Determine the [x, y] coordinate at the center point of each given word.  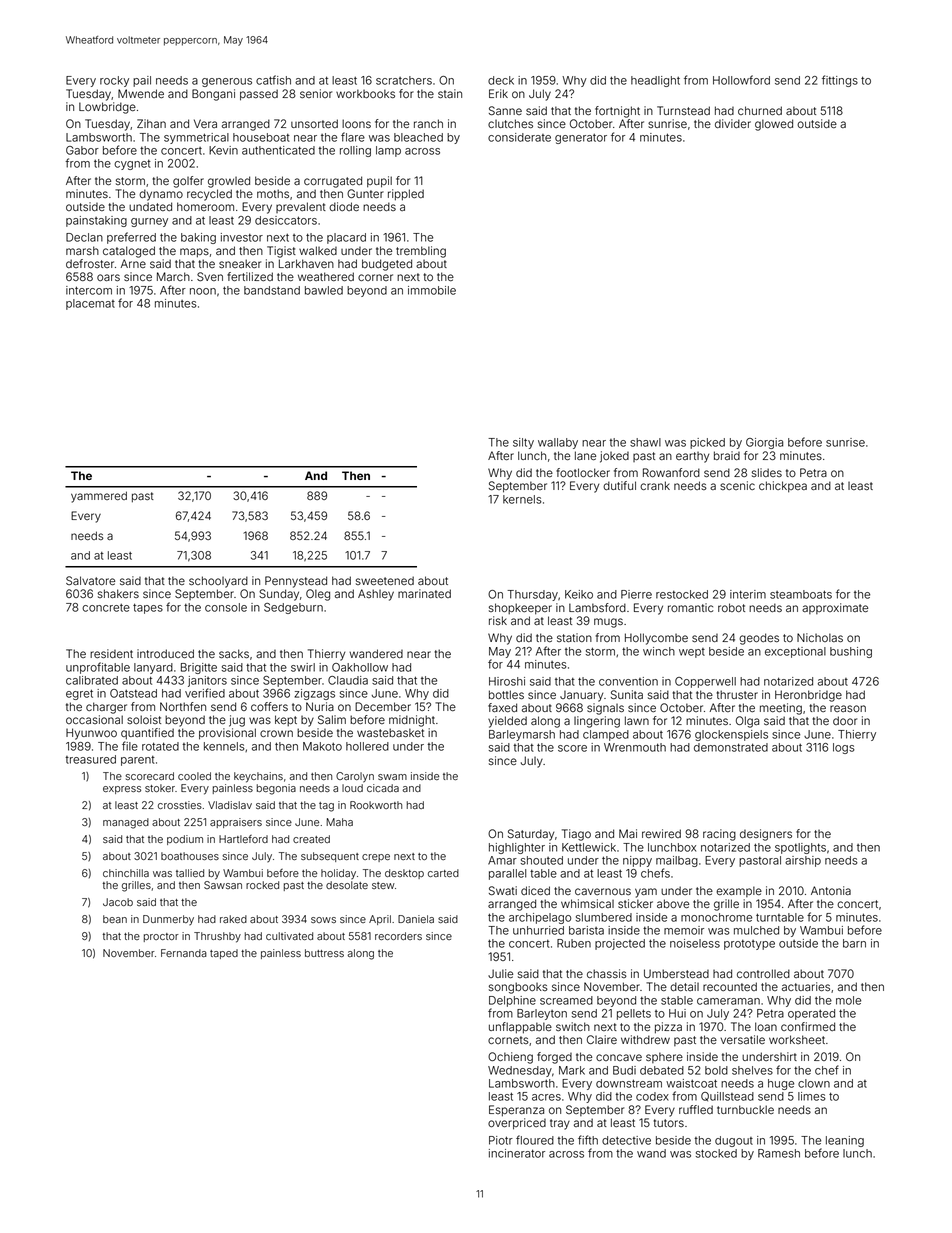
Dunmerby [168, 920]
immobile [432, 290]
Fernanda [184, 953]
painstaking [96, 221]
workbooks [365, 93]
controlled [763, 973]
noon [203, 291]
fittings [840, 81]
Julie [500, 973]
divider [733, 123]
